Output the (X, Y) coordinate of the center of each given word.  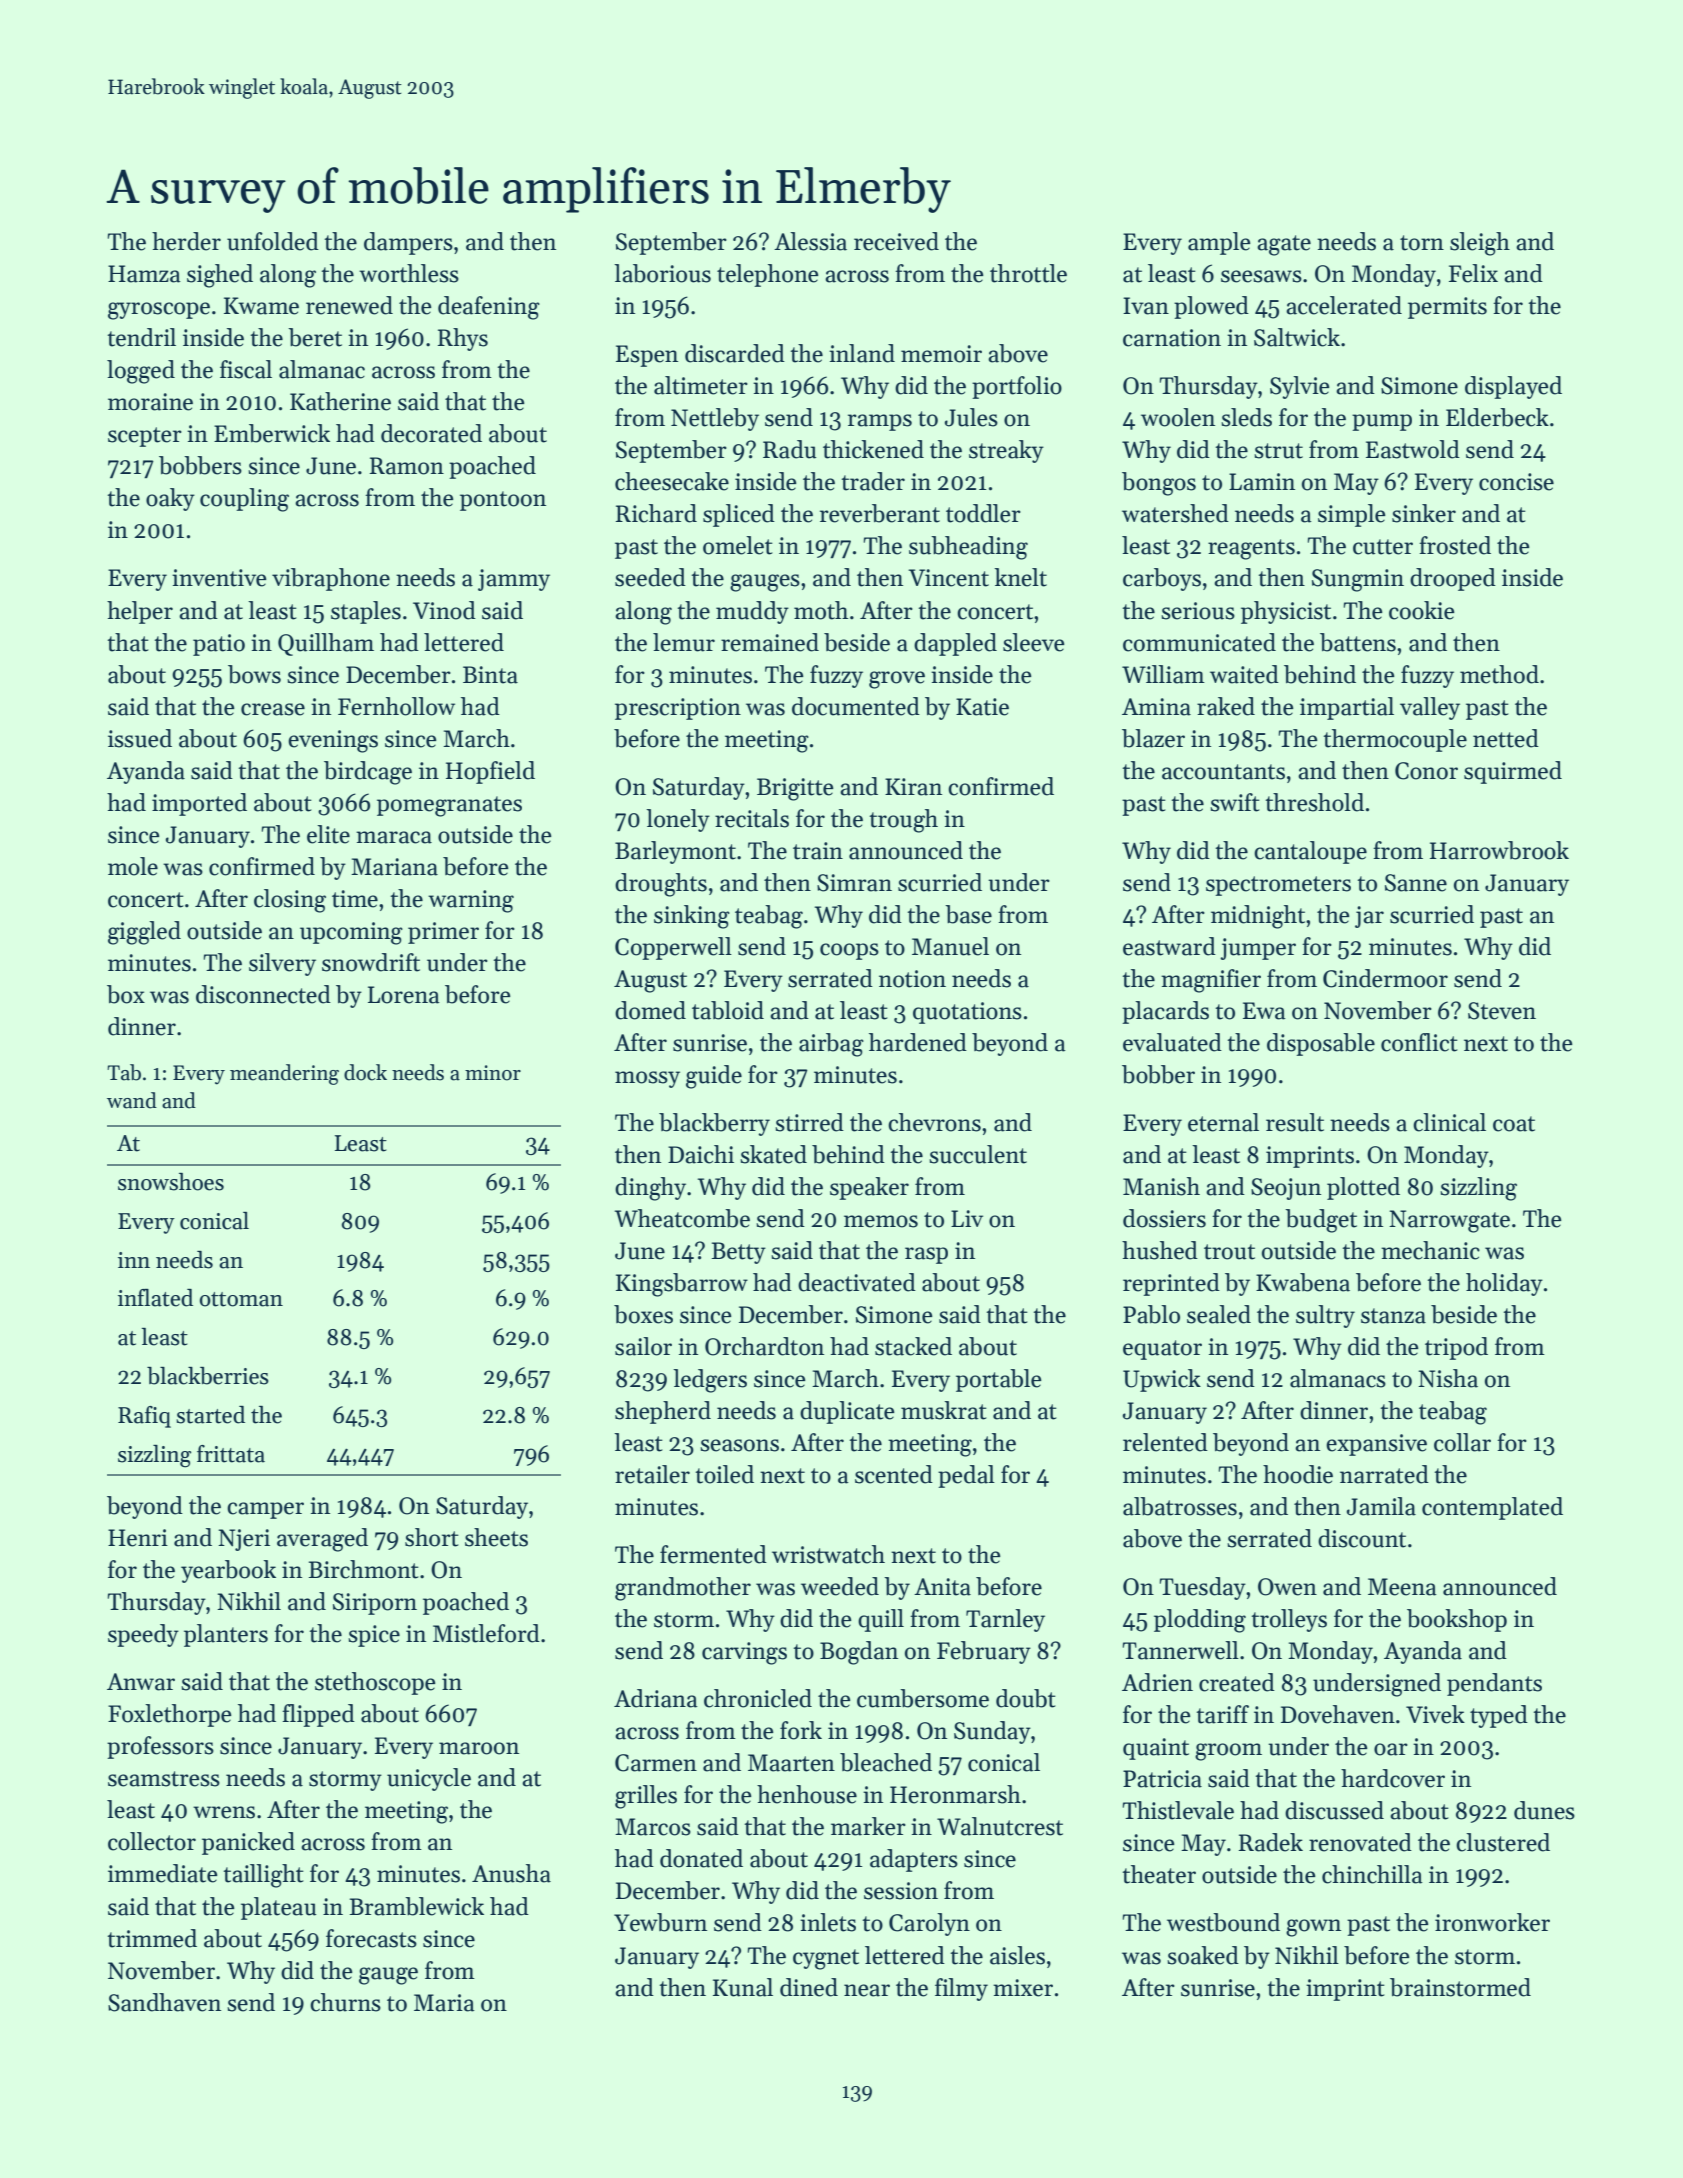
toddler (983, 513)
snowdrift (371, 962)
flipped (318, 1715)
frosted (1455, 545)
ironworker (1492, 1922)
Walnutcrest (1000, 1826)
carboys (1162, 579)
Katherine (340, 401)
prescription (678, 709)
